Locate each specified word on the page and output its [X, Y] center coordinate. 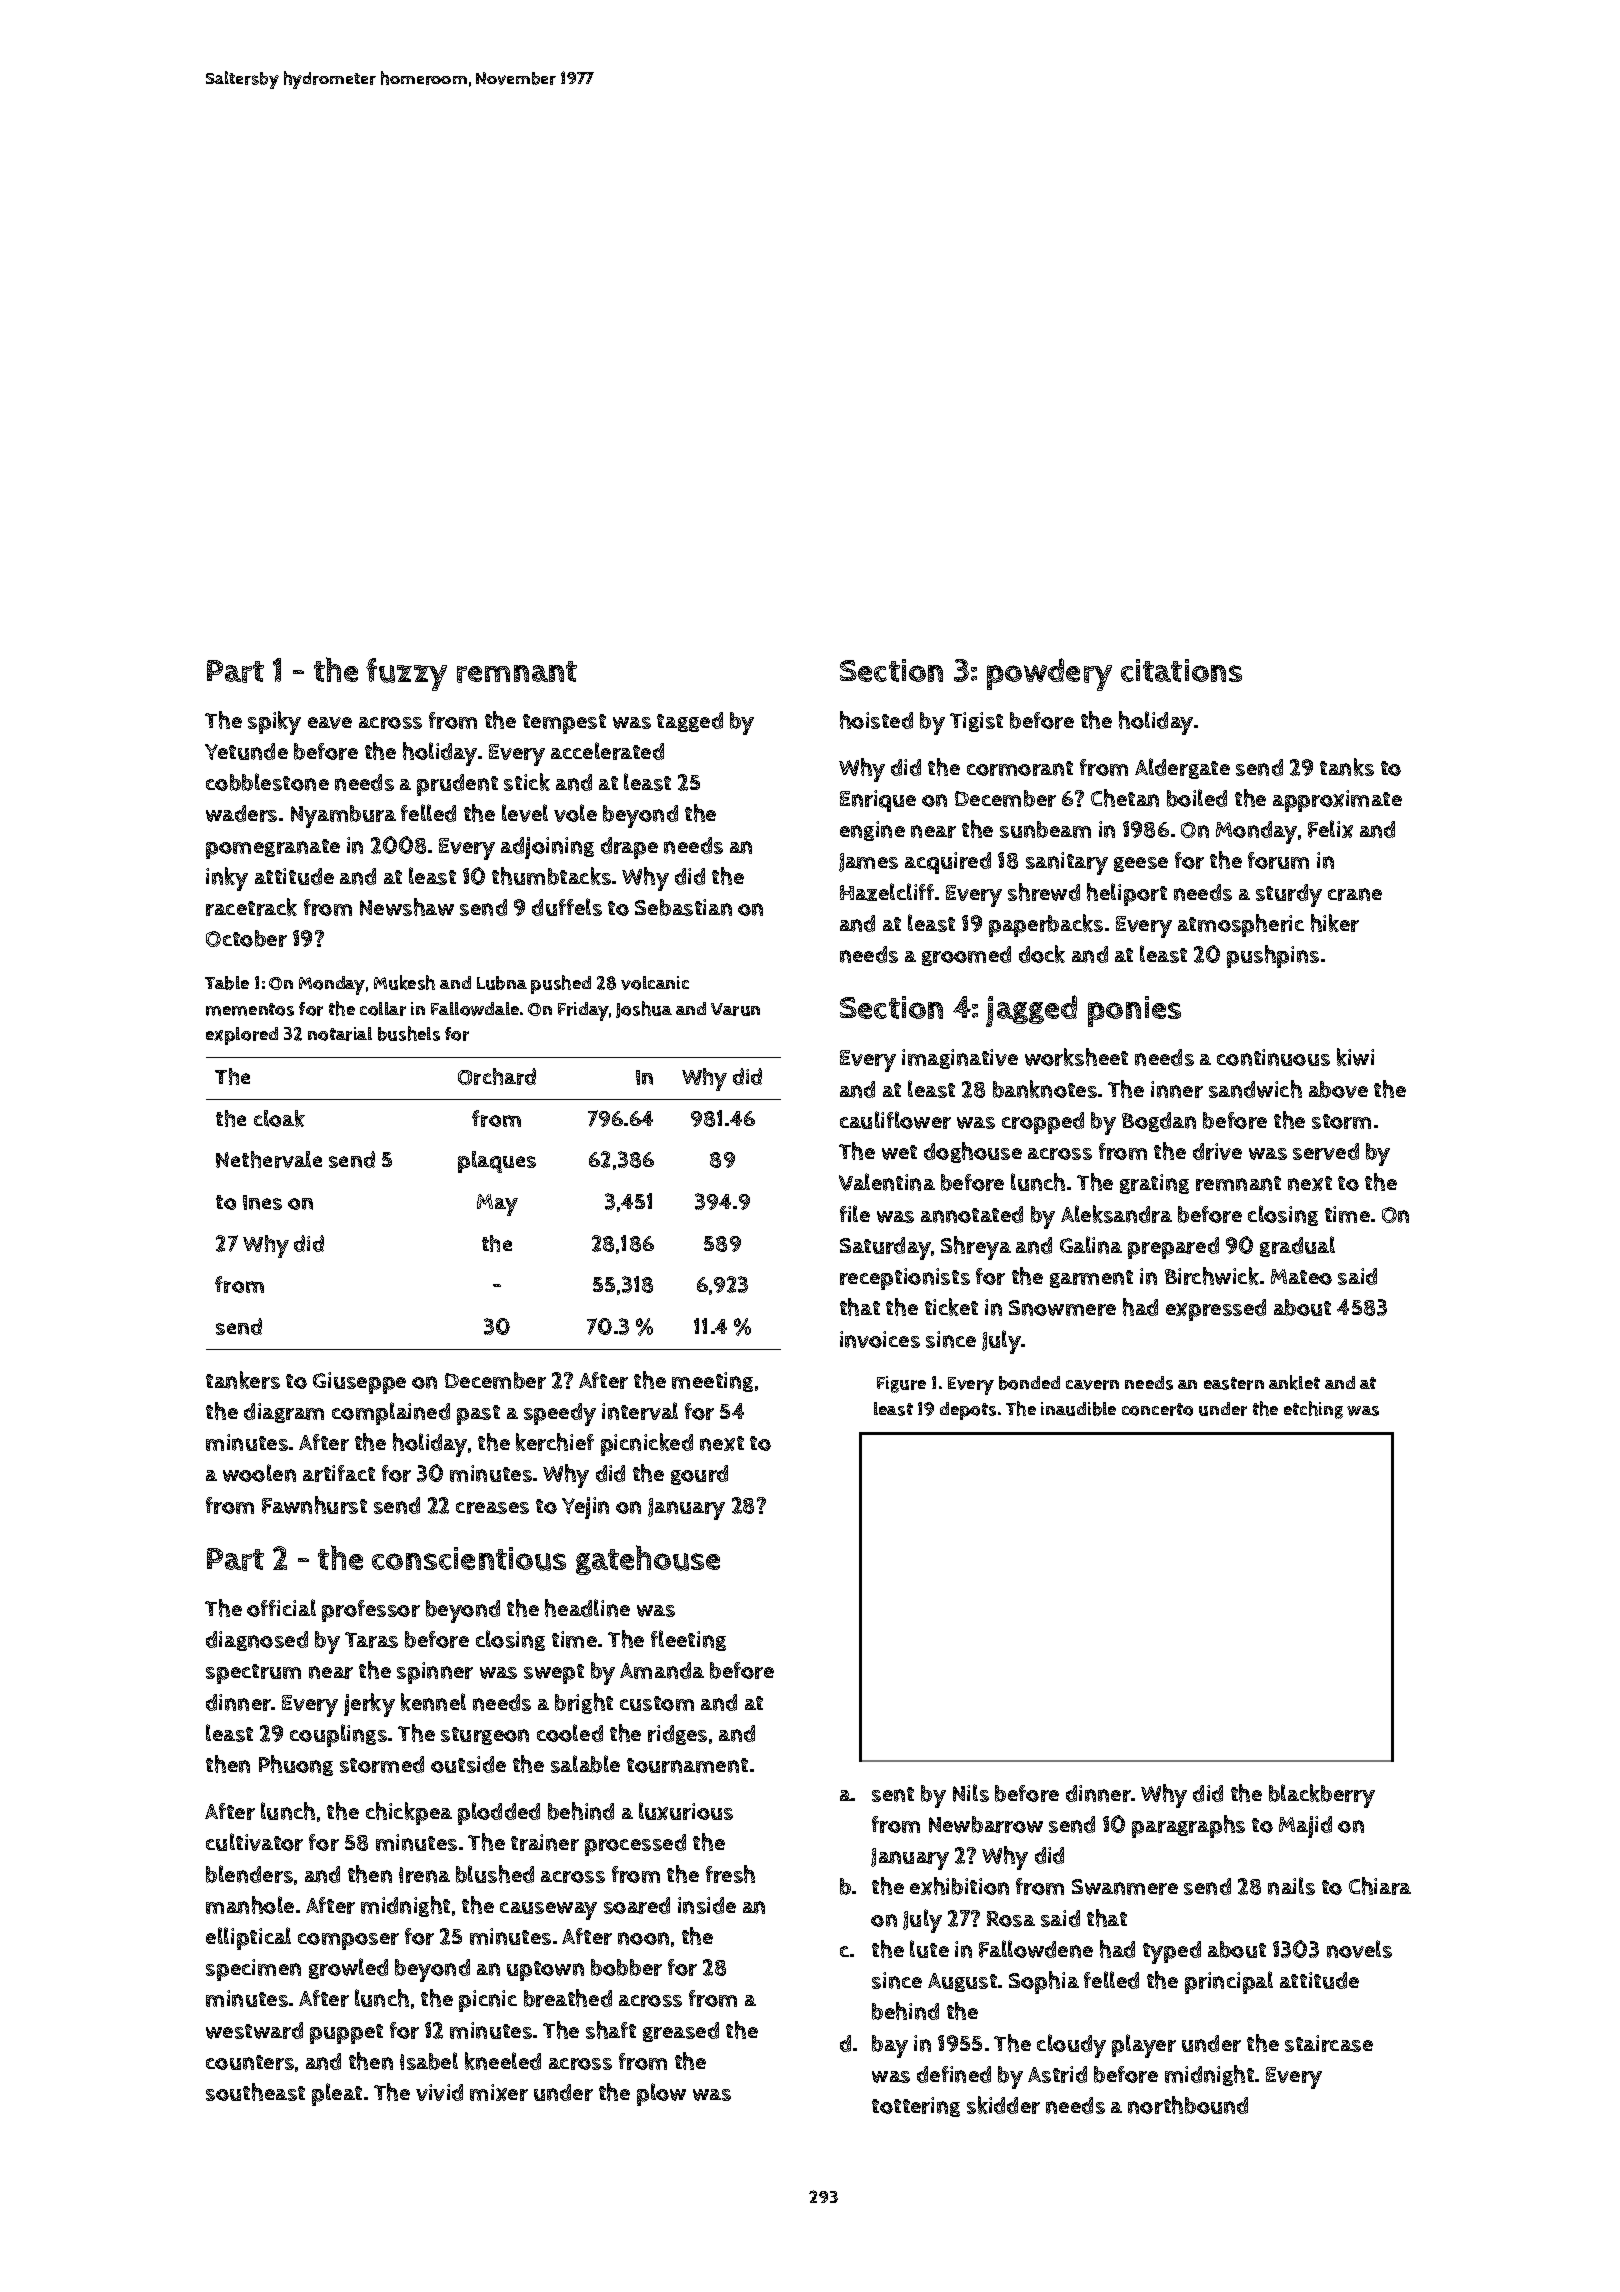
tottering [916, 2107]
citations [1181, 670]
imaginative [960, 1059]
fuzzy [406, 674]
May [497, 1205]
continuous [1273, 1057]
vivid [439, 2092]
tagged [690, 722]
